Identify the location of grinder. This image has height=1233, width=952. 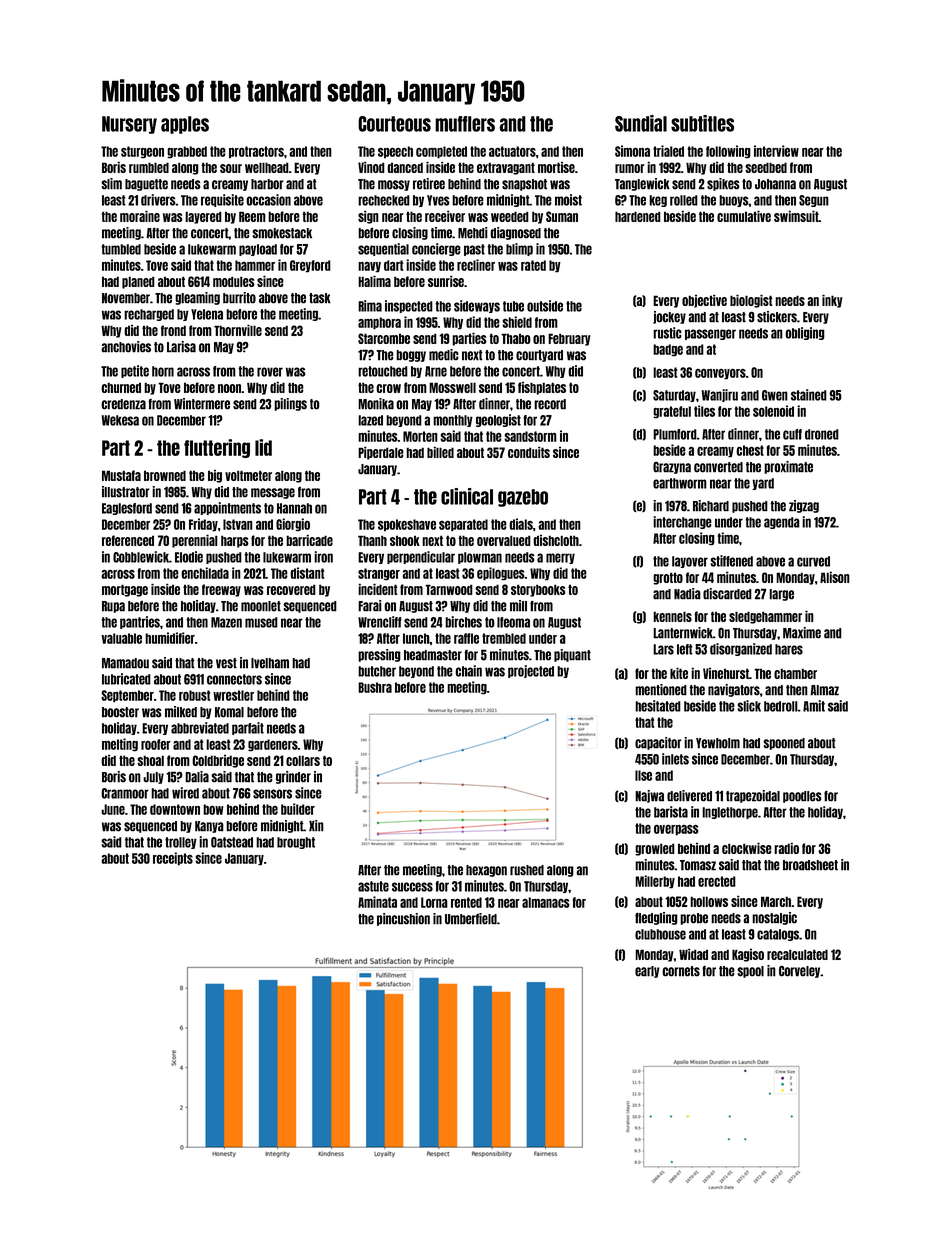
(293, 777).
